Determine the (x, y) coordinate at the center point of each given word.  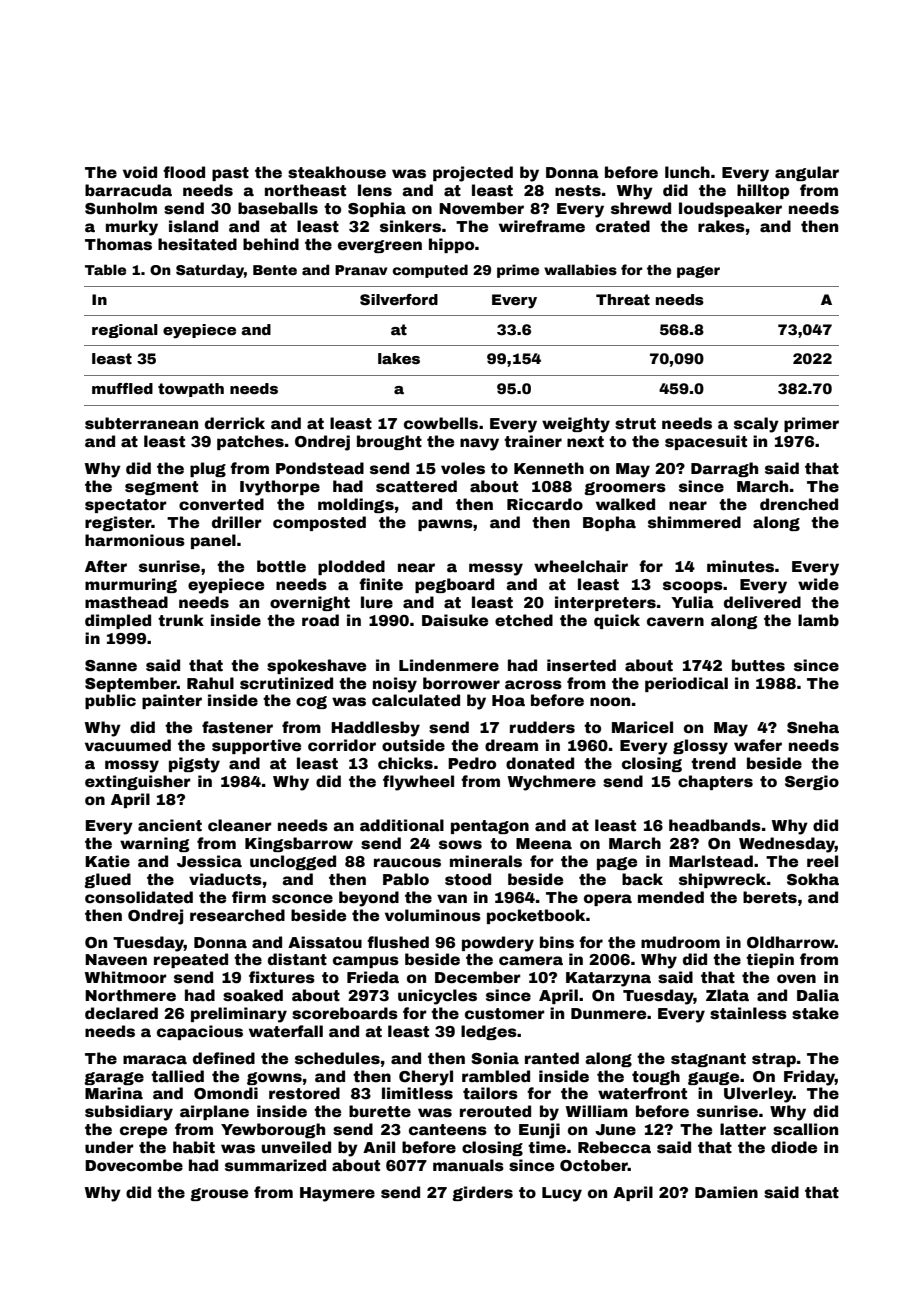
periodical (686, 684)
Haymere (337, 1194)
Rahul (210, 683)
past (230, 174)
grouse (219, 1194)
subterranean (141, 423)
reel (822, 861)
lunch (687, 172)
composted (319, 523)
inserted (581, 665)
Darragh (724, 469)
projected (473, 174)
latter (743, 1129)
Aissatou (325, 942)
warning (154, 844)
